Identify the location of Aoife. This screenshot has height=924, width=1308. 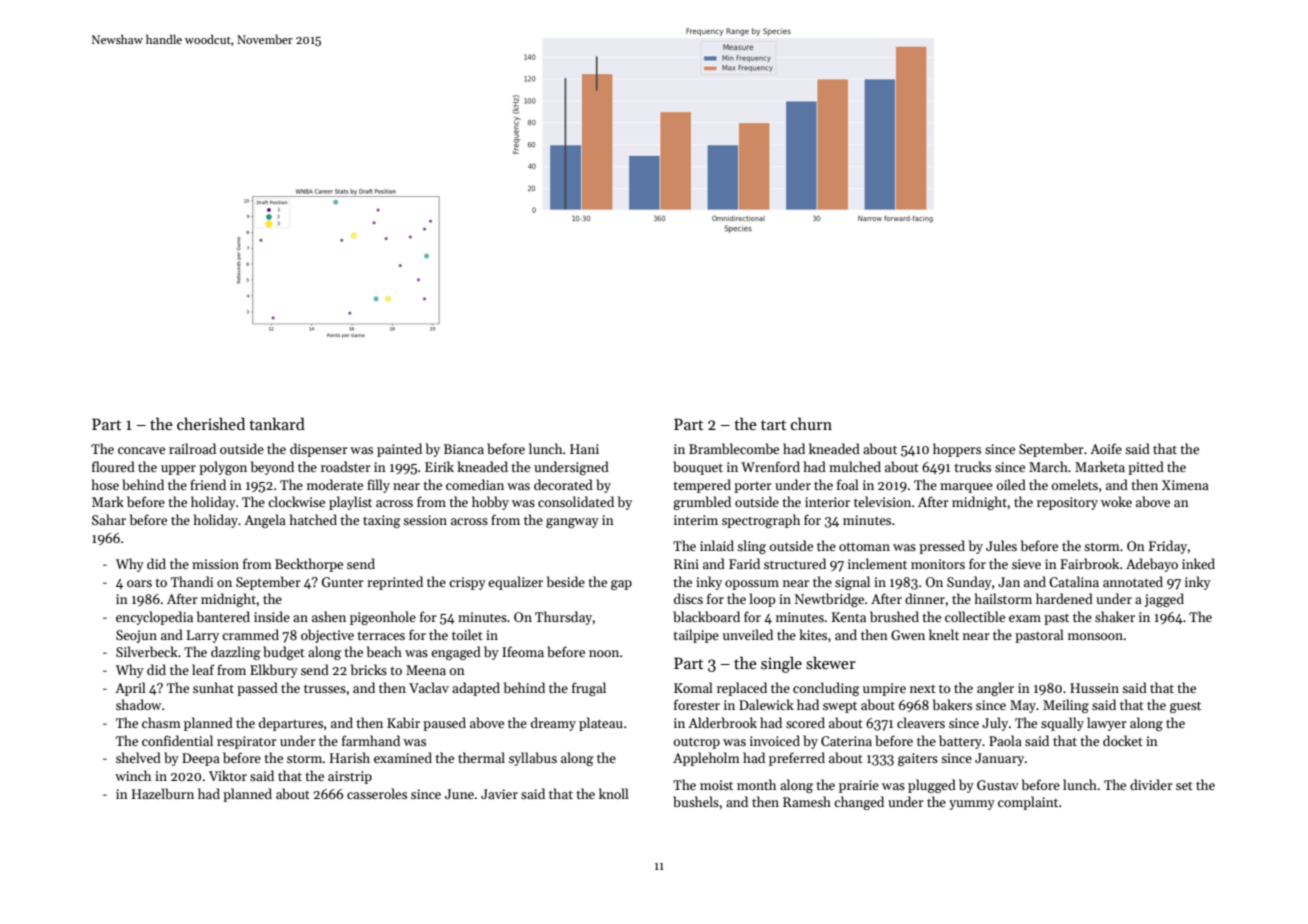
(1106, 448).
